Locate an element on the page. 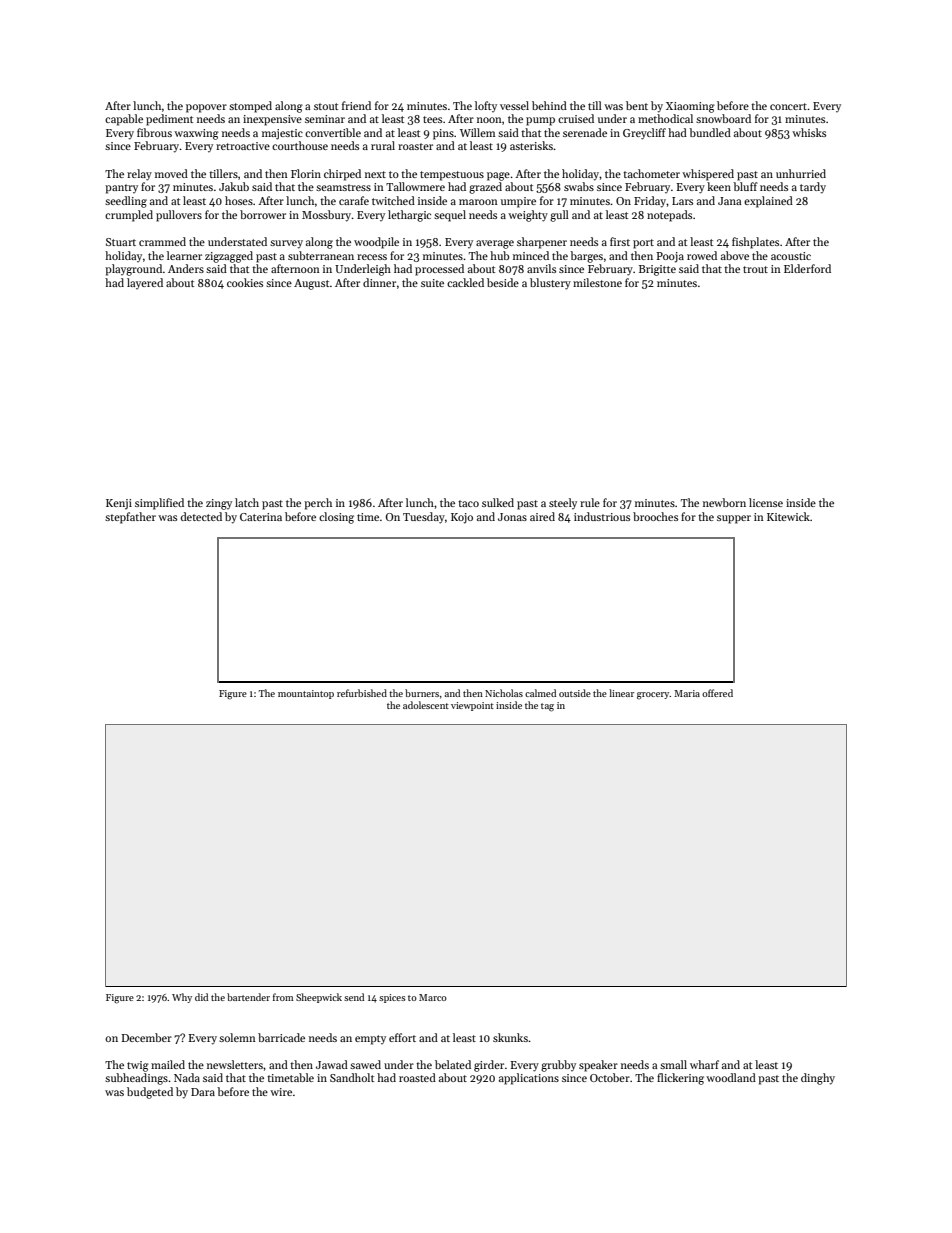 This image has height=1233, width=952. stomped is located at coordinates (250, 107).
